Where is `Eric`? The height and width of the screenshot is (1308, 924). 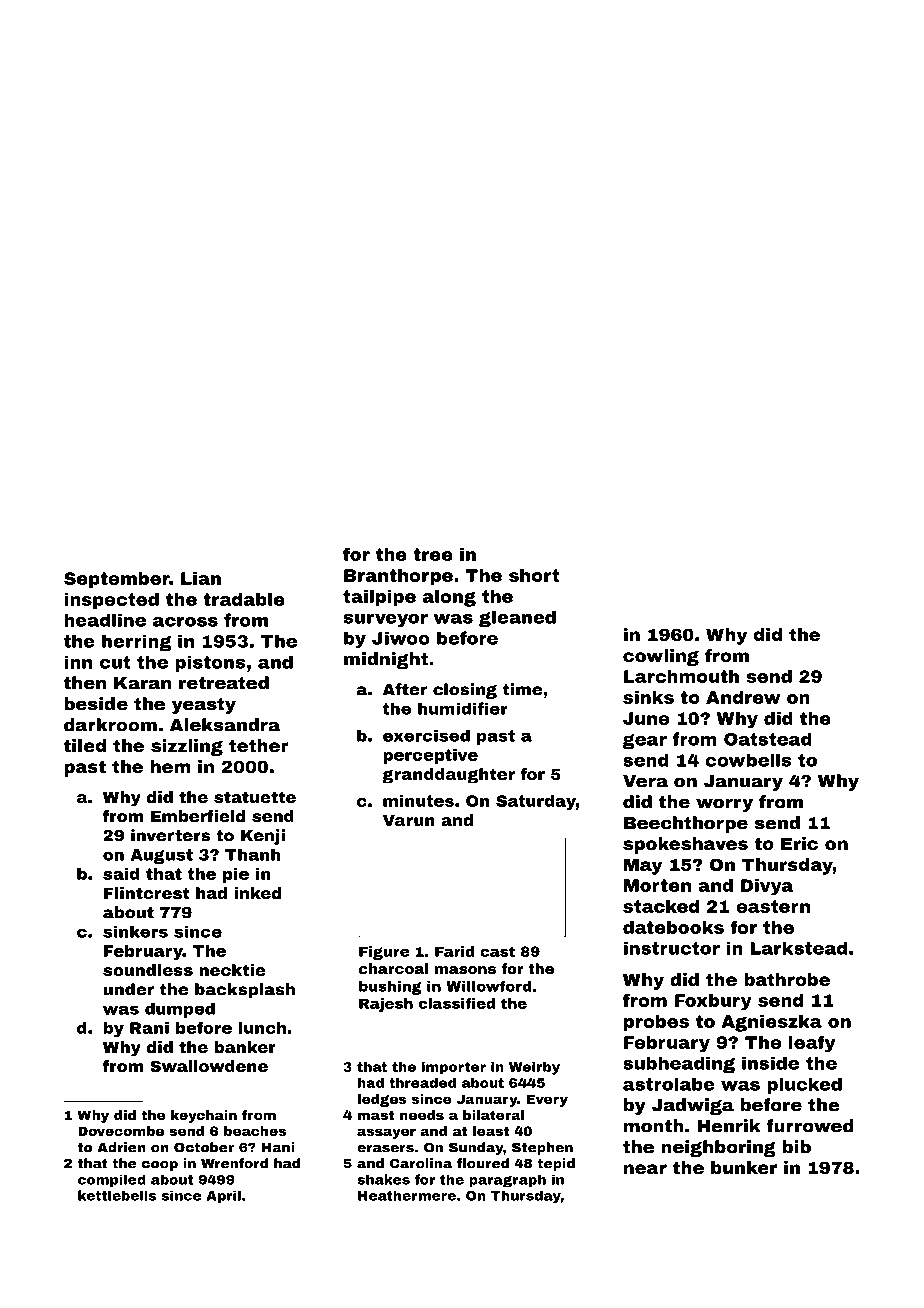
Eric is located at coordinates (799, 843).
